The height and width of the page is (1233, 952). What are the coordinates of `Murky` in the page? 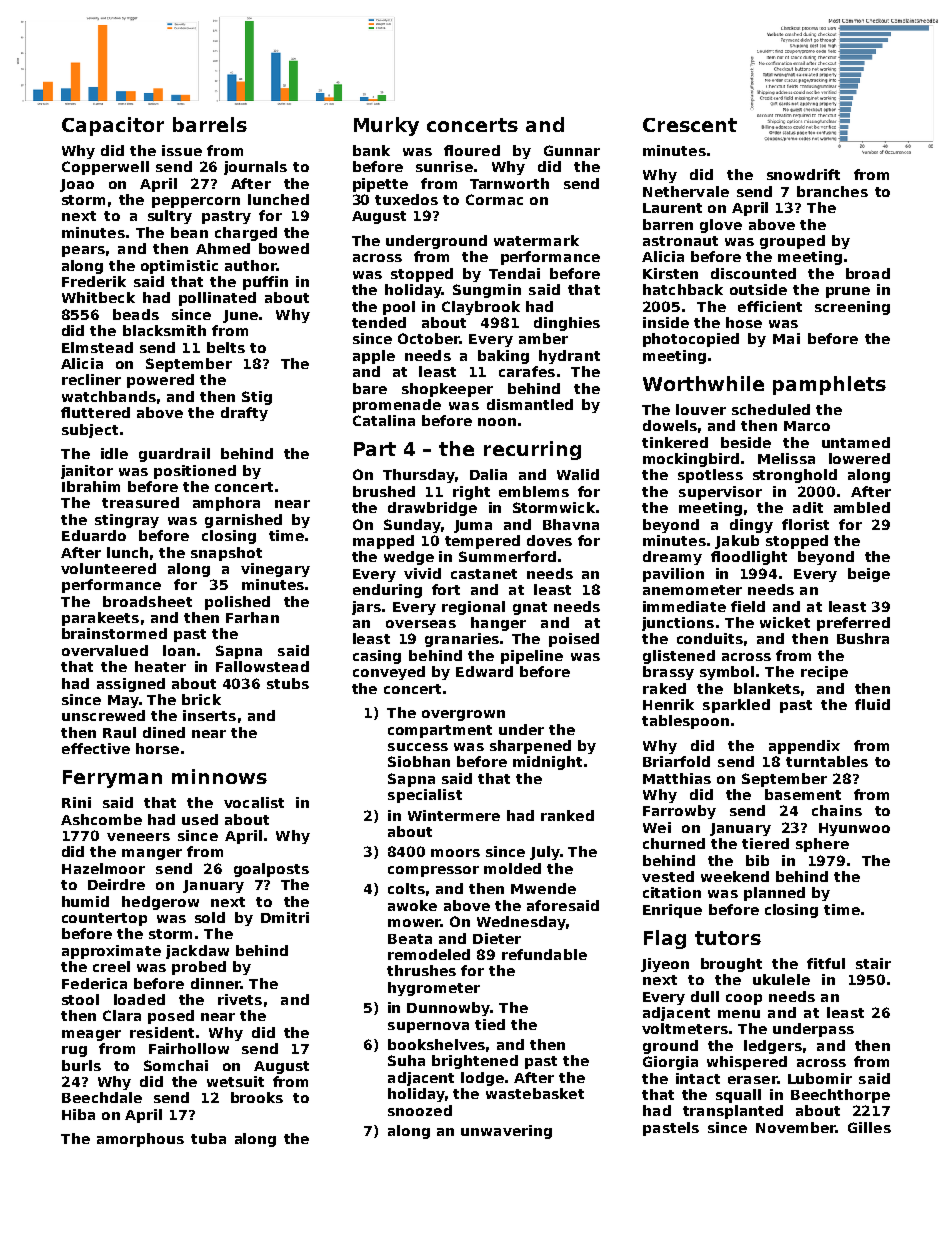 It's located at (386, 126).
